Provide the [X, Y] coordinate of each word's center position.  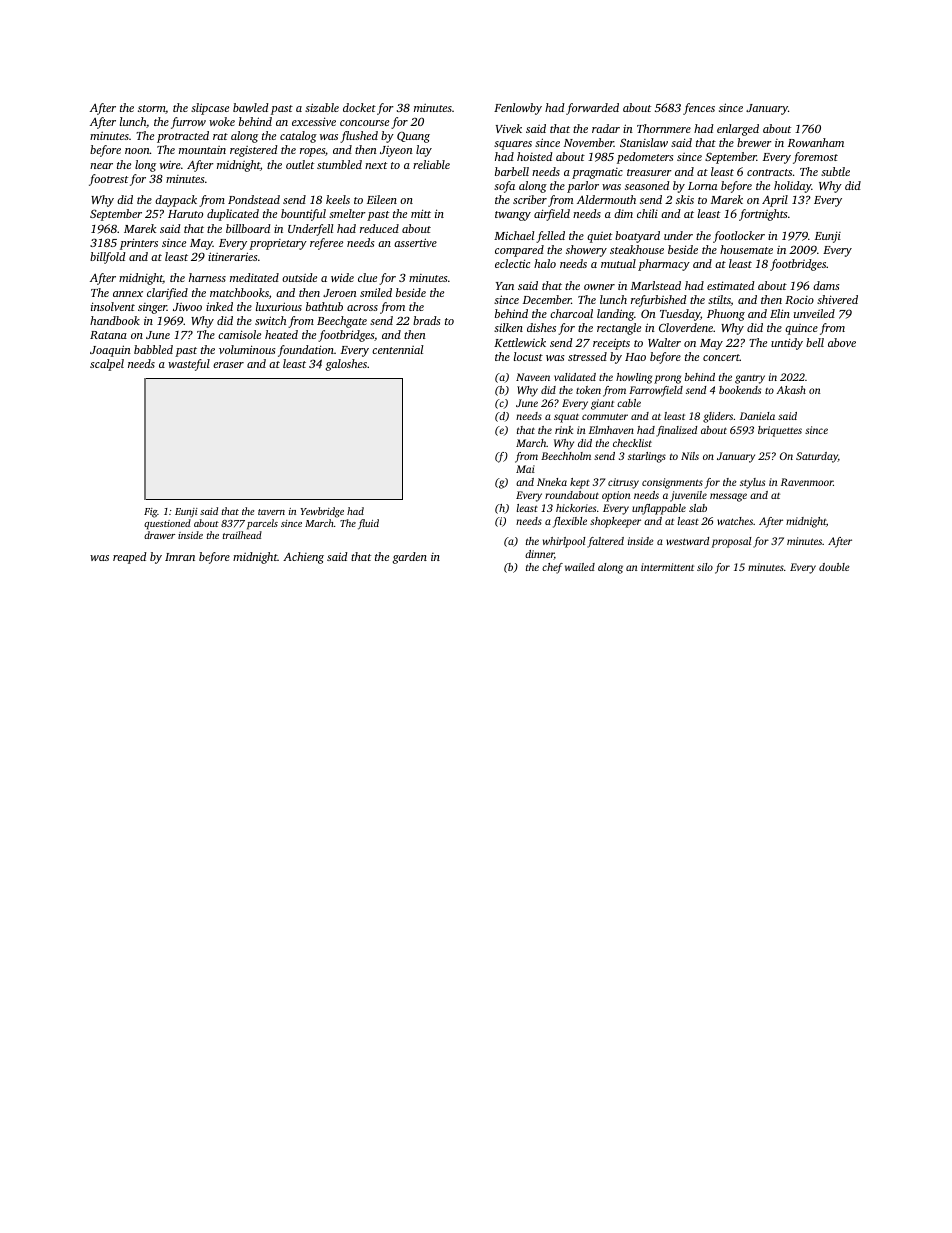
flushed [359, 137]
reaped [130, 558]
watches [735, 521]
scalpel [107, 365]
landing [615, 315]
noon [137, 151]
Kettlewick [520, 342]
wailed [580, 567]
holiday [793, 187]
